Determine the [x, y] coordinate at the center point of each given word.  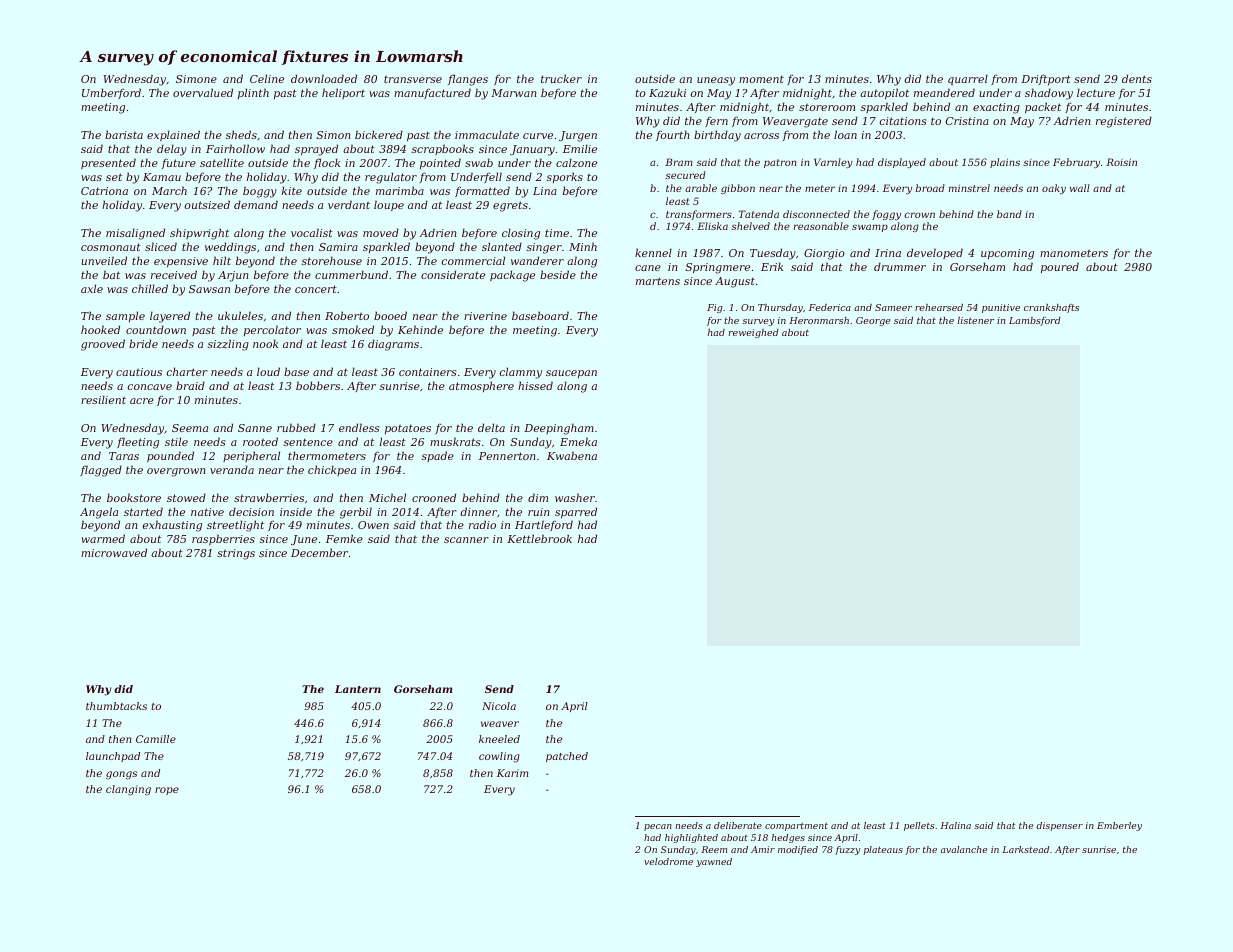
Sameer [893, 307]
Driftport [1046, 80]
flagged [101, 471]
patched [567, 757]
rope [167, 791]
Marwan [514, 93]
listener [975, 320]
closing [521, 234]
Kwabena [572, 455]
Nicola [499, 706]
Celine [267, 78]
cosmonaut [111, 247]
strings [236, 554]
